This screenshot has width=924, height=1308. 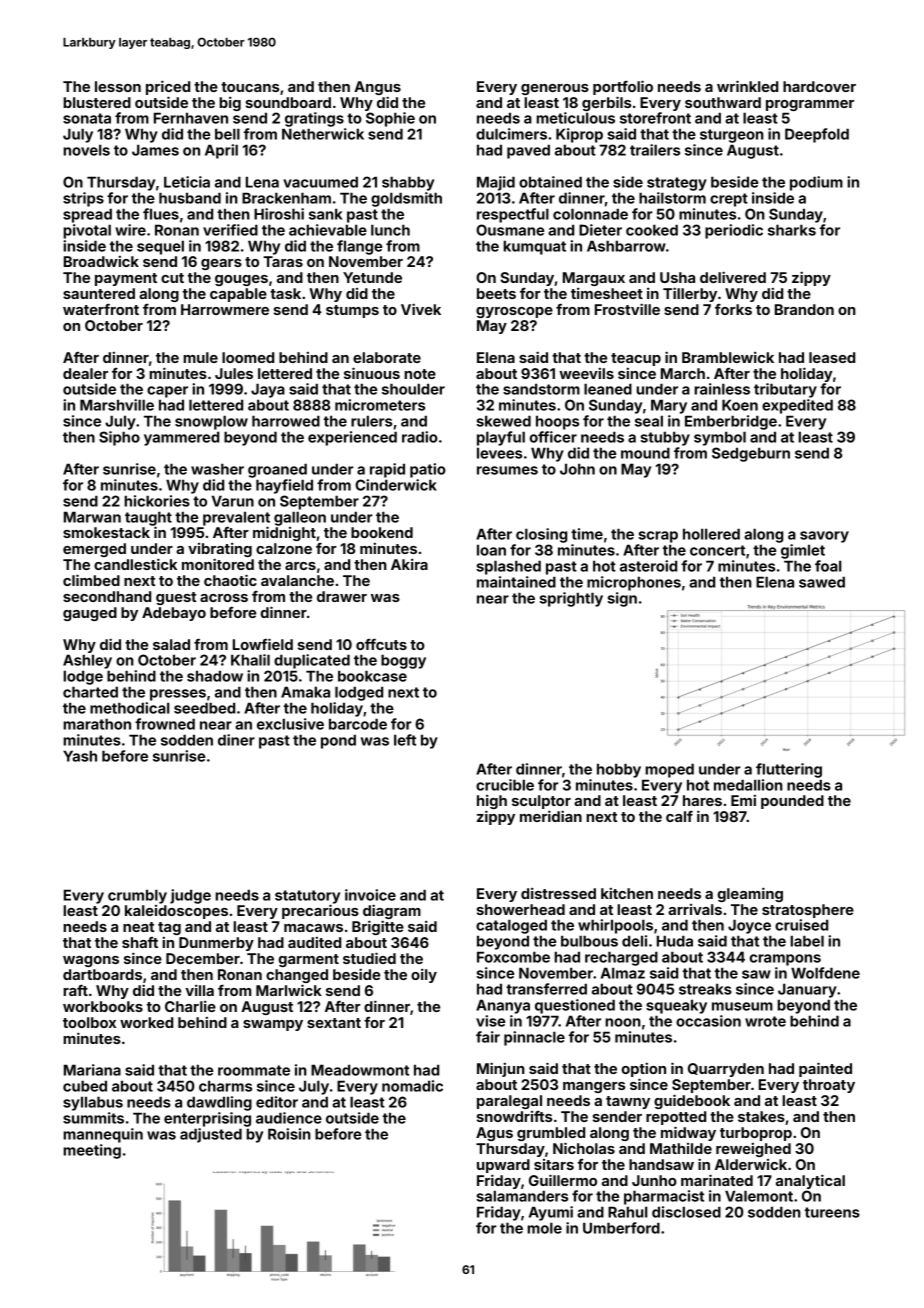 What do you see at coordinates (621, 1228) in the screenshot?
I see `Umberford` at bounding box center [621, 1228].
